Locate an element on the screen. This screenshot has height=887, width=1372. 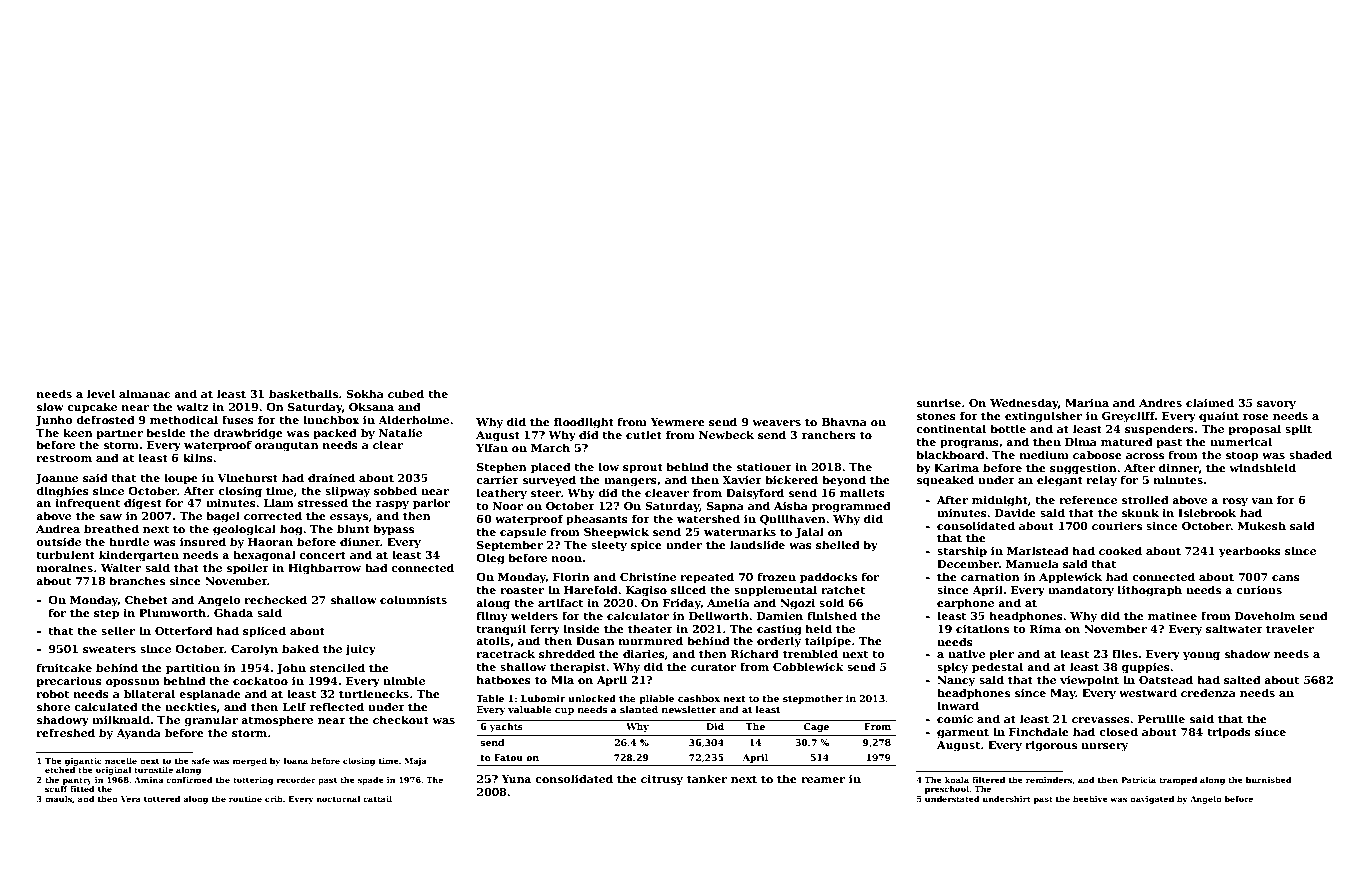
Islebrook is located at coordinates (1207, 512).
